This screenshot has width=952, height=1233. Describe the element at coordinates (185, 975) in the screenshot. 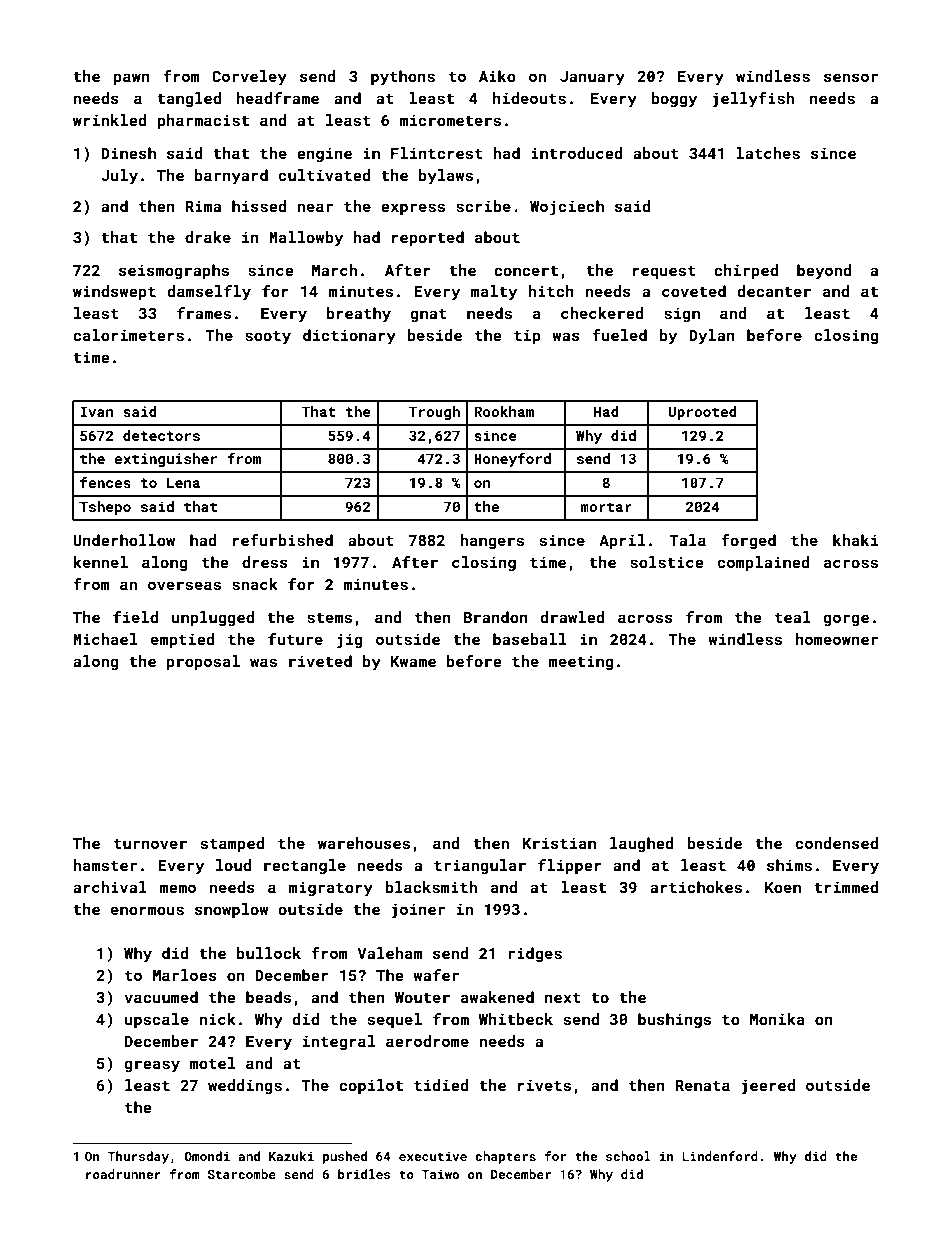

I see `Marloes` at that location.
